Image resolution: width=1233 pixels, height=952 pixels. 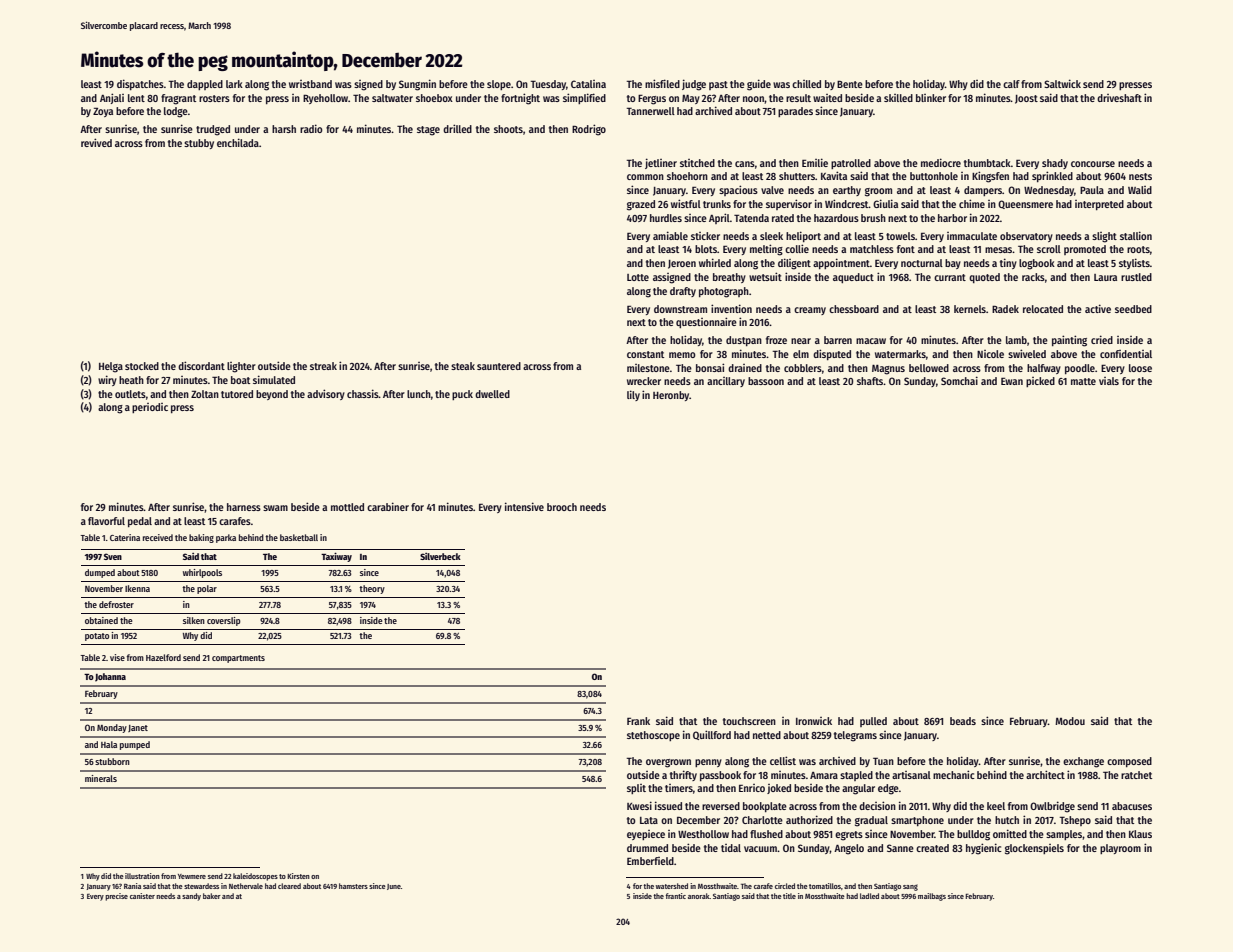 What do you see at coordinates (111, 367) in the image?
I see `Helga` at bounding box center [111, 367].
